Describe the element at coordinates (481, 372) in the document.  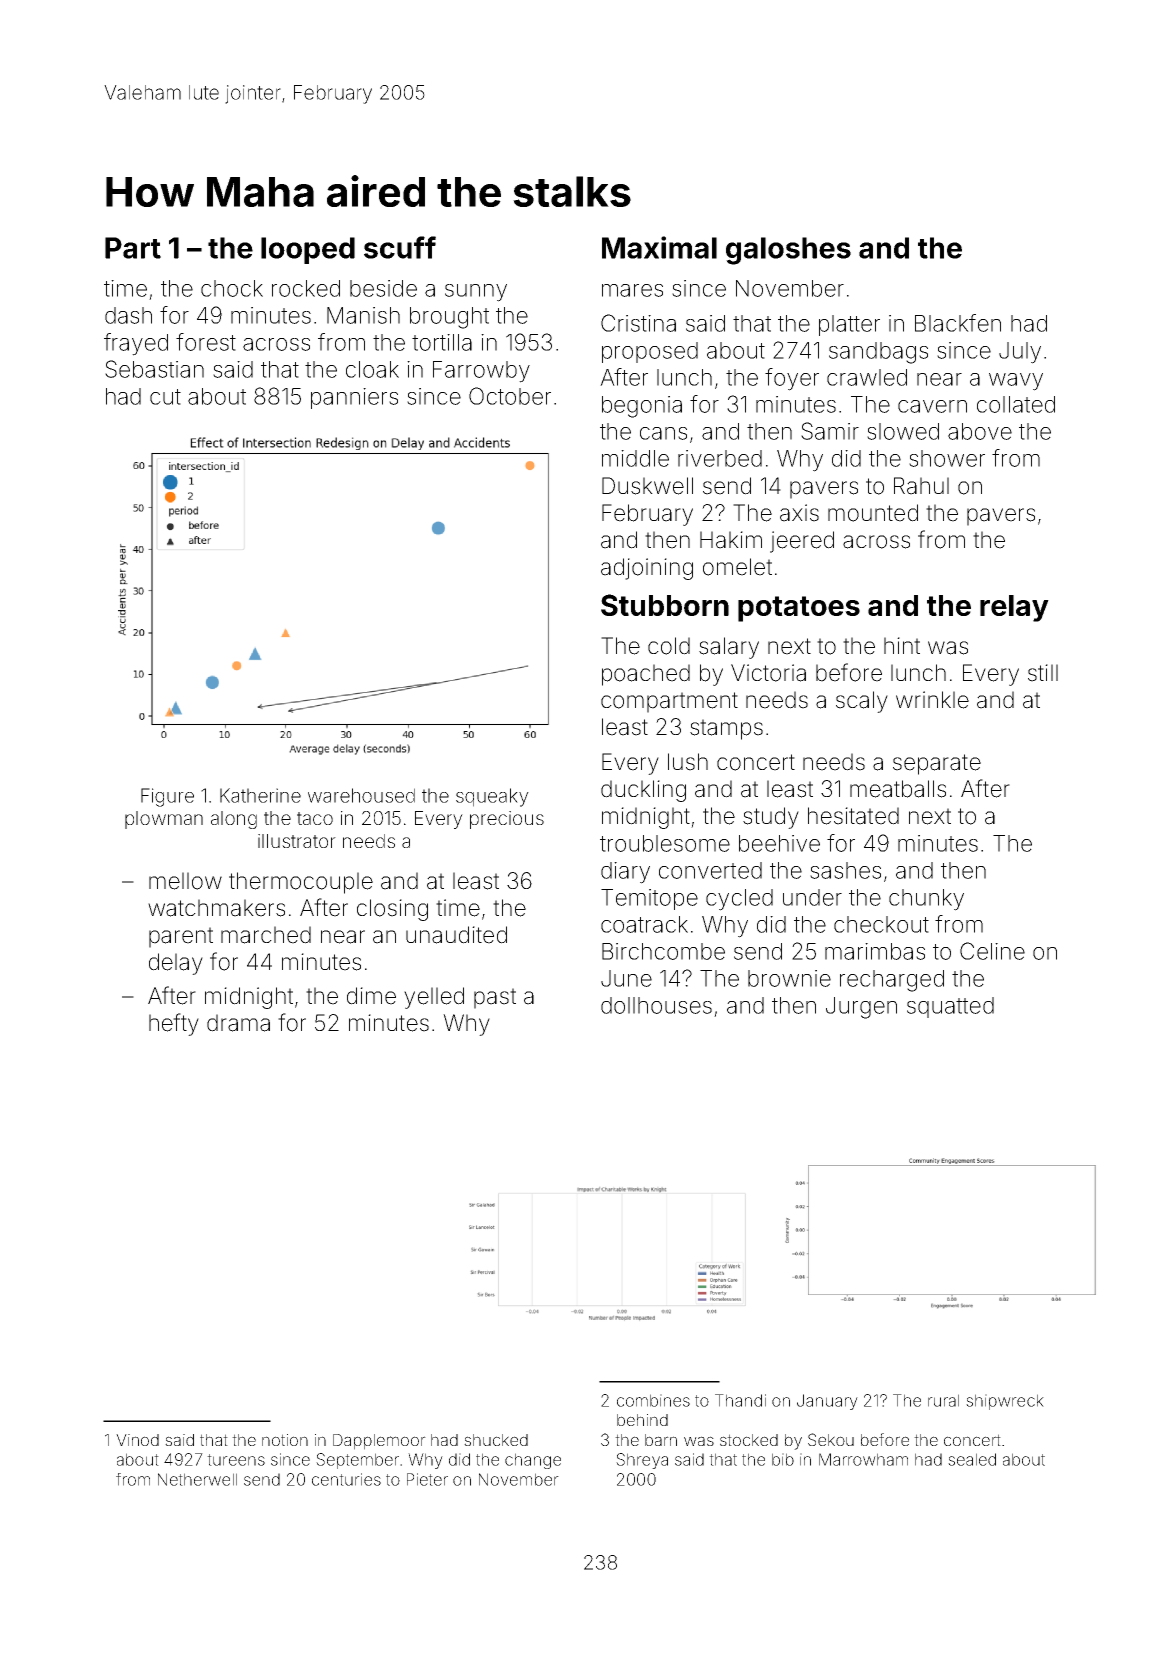
I see `Farrowby` at that location.
